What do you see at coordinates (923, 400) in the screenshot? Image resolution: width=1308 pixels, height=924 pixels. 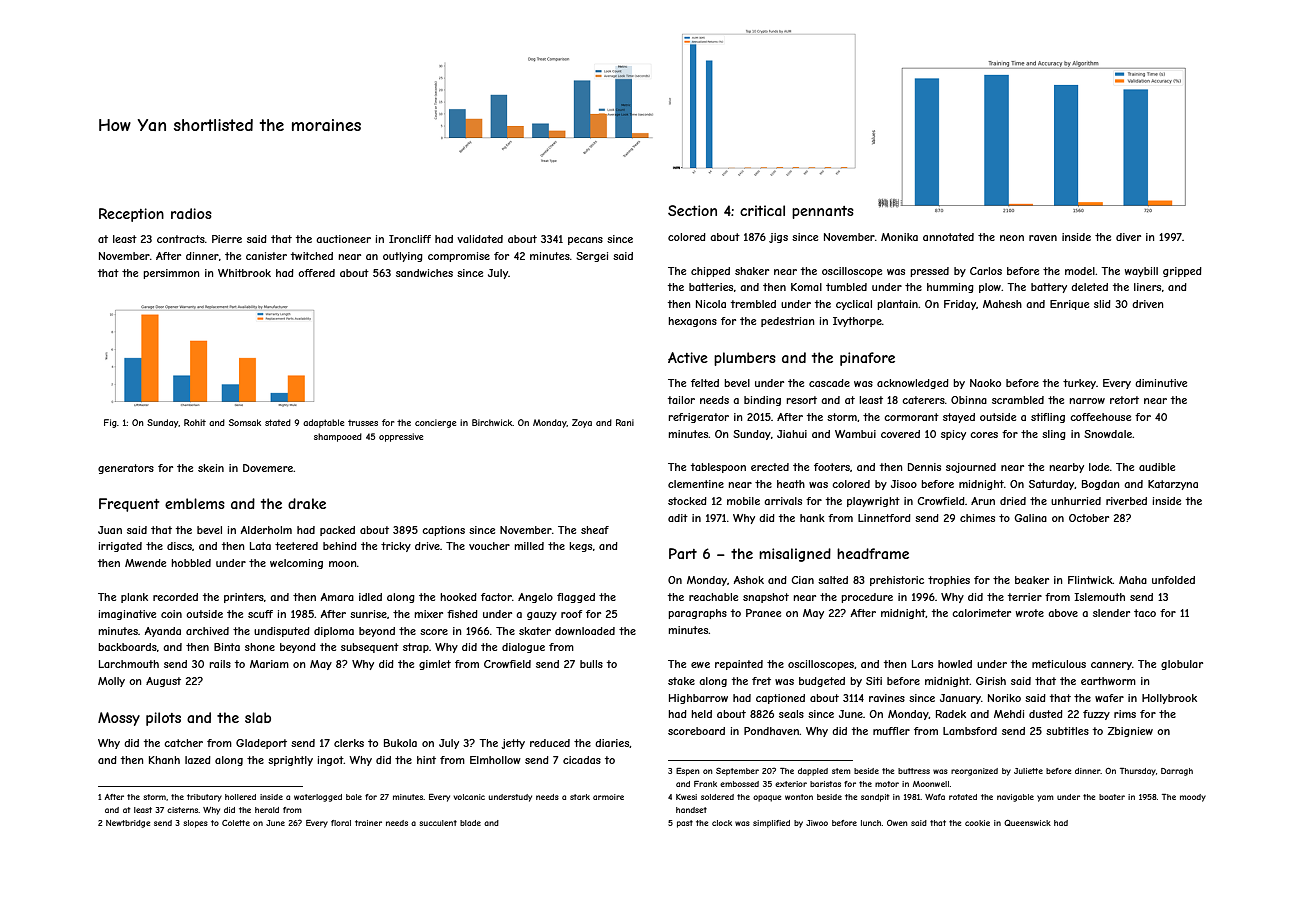 I see `caterers` at bounding box center [923, 400].
